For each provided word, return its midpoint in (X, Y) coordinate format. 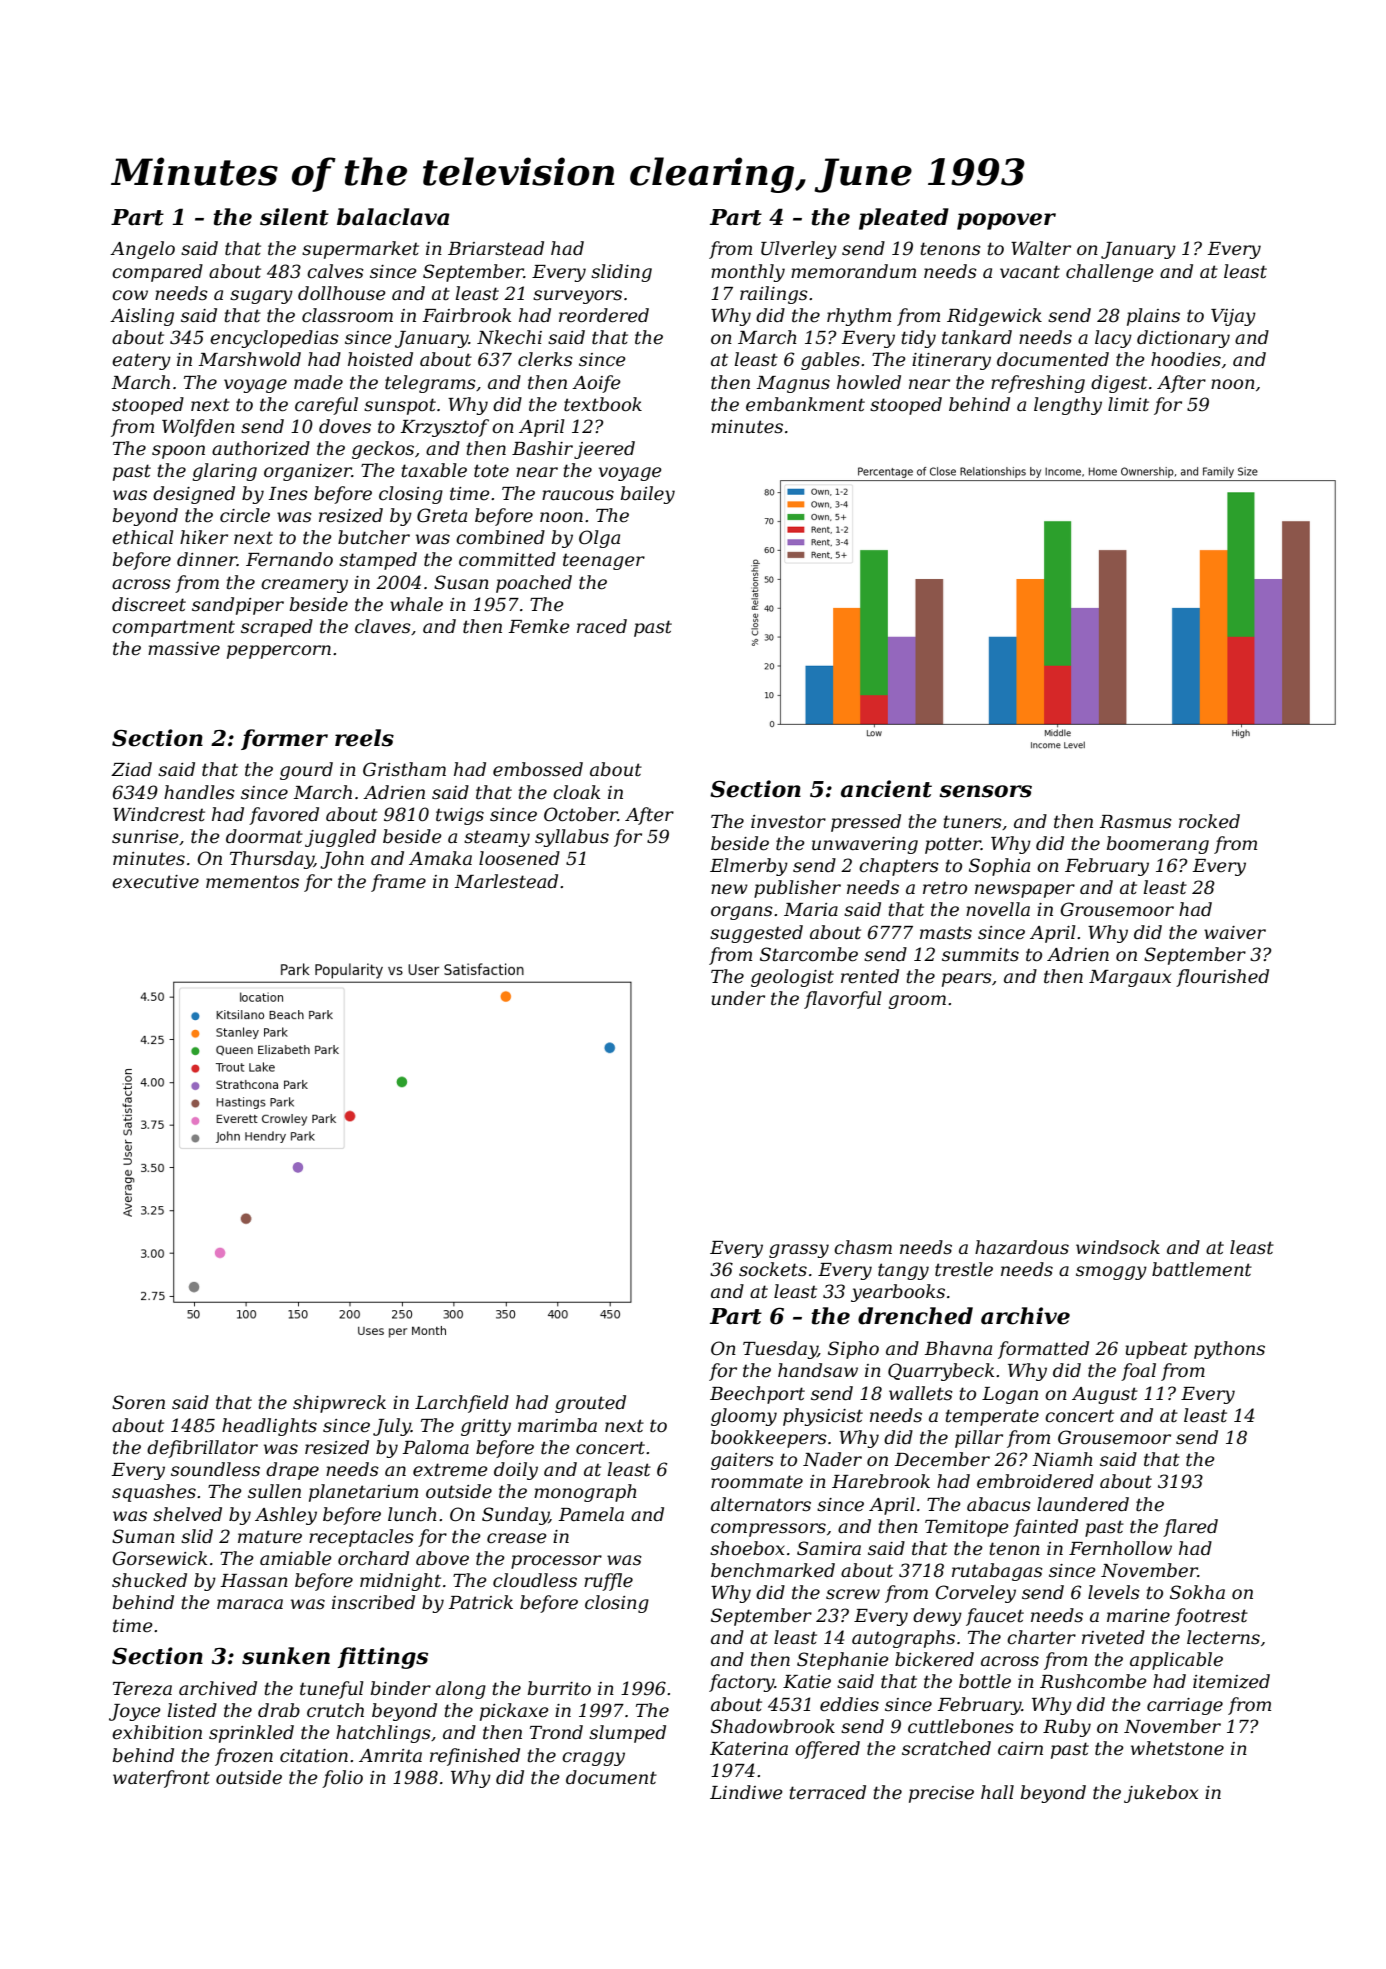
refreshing (1038, 384)
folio (342, 1779)
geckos (383, 450)
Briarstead (496, 248)
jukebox (1161, 1794)
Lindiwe (746, 1792)
